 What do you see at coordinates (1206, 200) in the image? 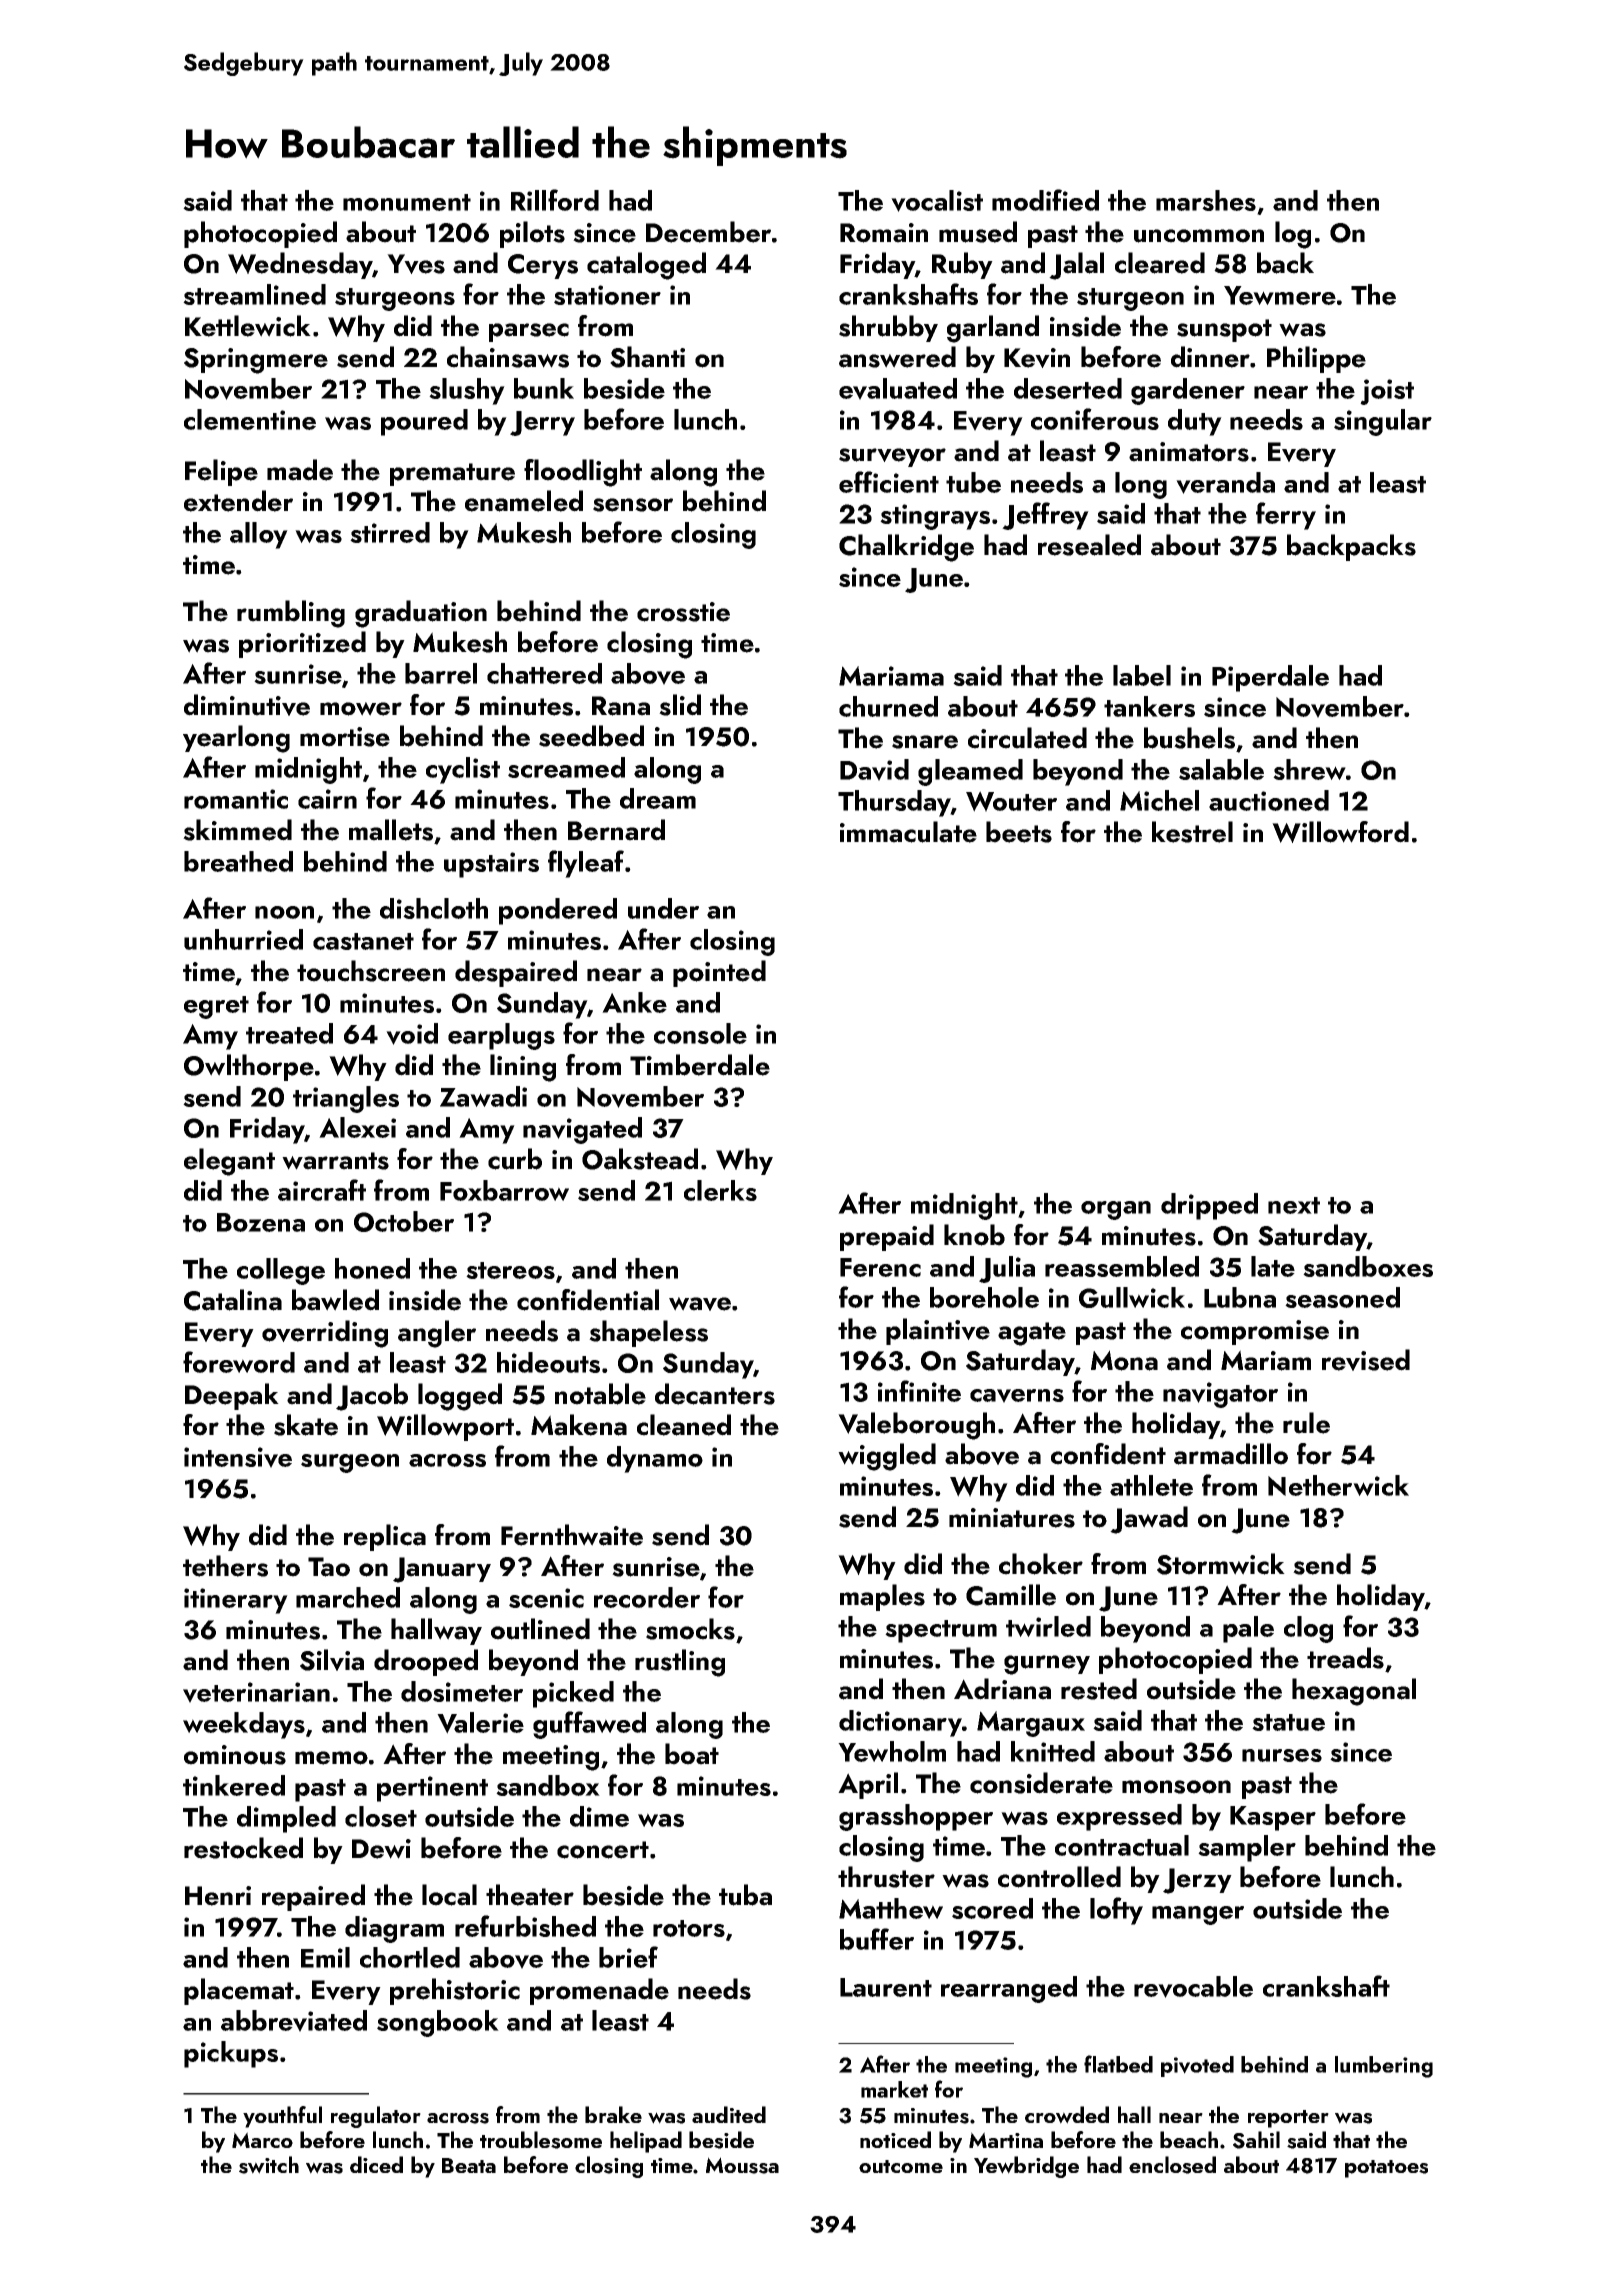
I see `marshes` at bounding box center [1206, 200].
